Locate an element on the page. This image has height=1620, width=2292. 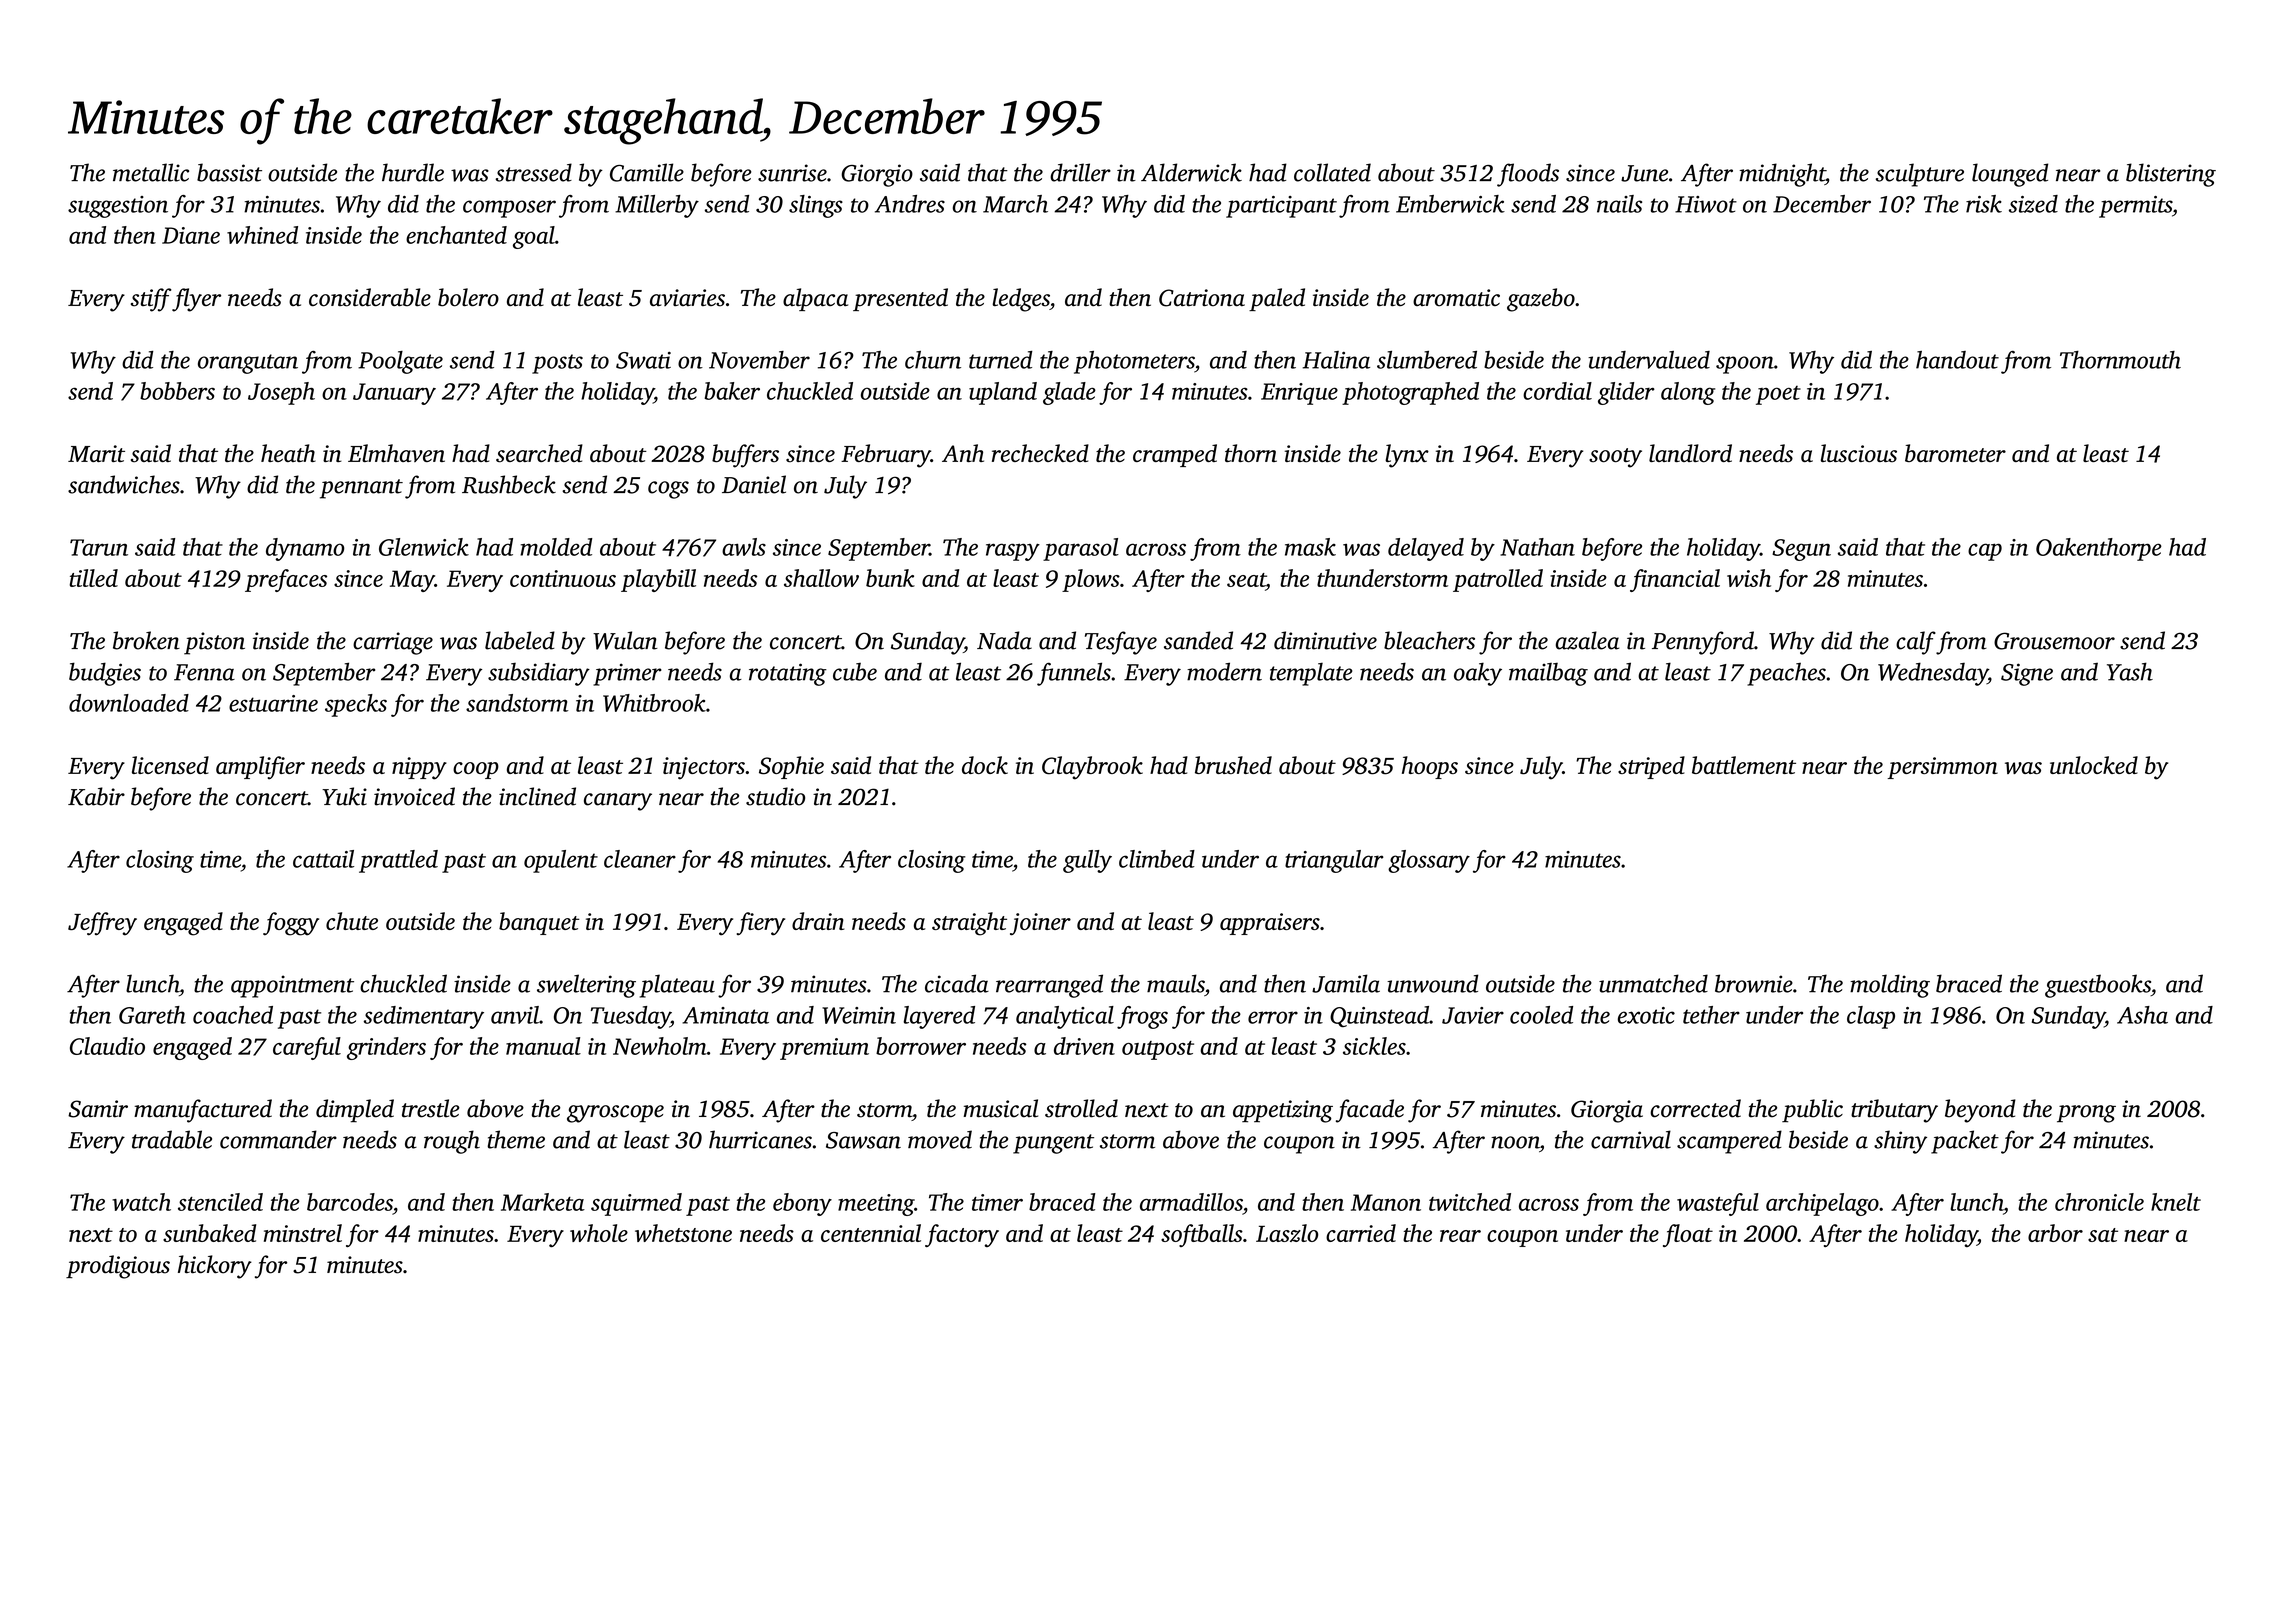
banquet is located at coordinates (539, 923).
